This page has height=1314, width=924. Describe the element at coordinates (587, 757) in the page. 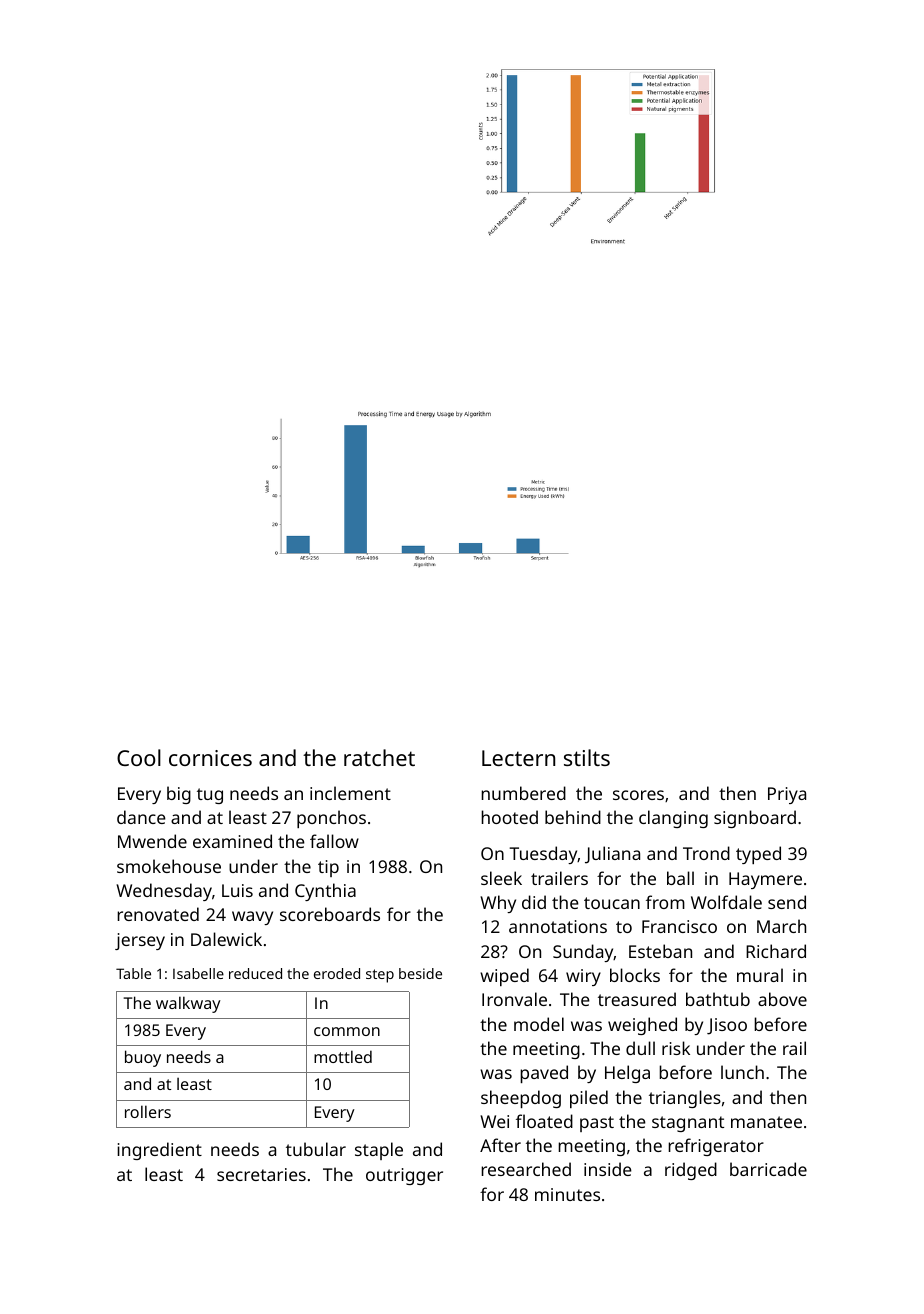

I see `stilts` at that location.
